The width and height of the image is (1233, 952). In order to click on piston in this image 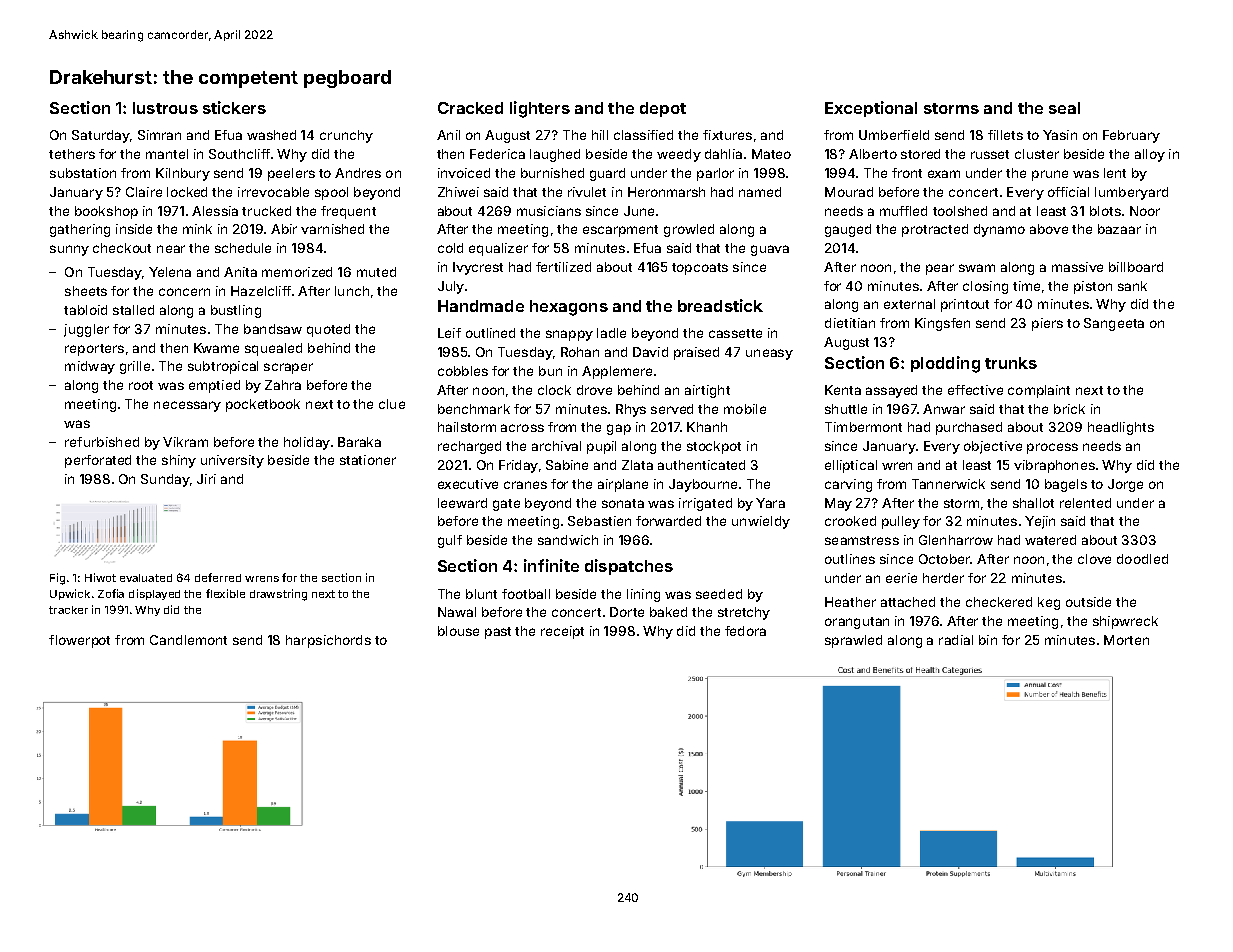, I will do `click(1093, 287)`.
